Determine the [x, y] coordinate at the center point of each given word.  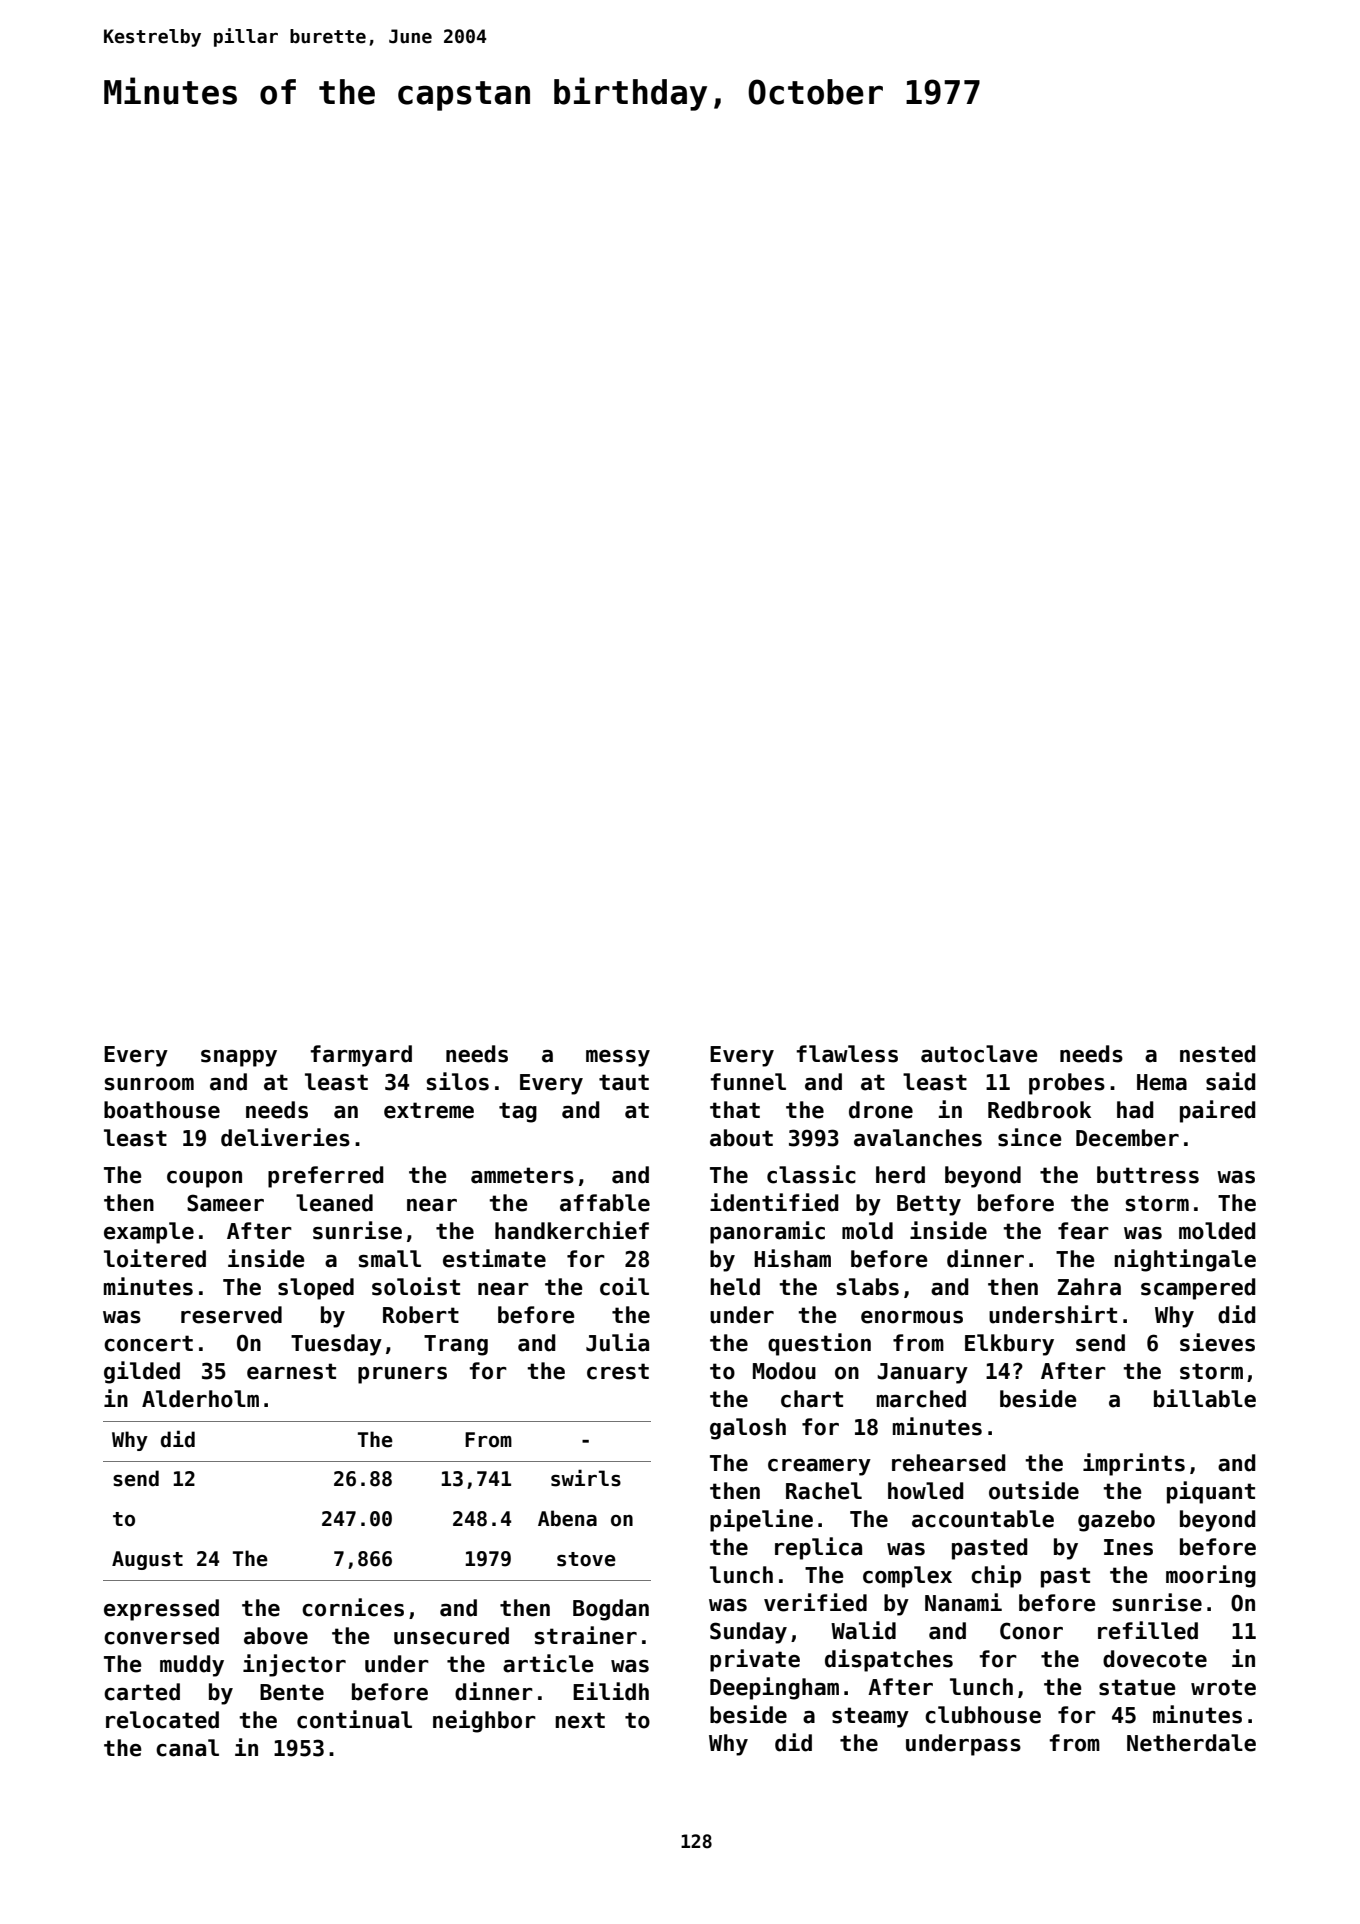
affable [605, 1203]
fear [1083, 1231]
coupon [204, 1179]
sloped [316, 1289]
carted [142, 1692]
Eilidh [611, 1691]
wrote [1223, 1687]
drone [881, 1110]
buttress [1148, 1175]
